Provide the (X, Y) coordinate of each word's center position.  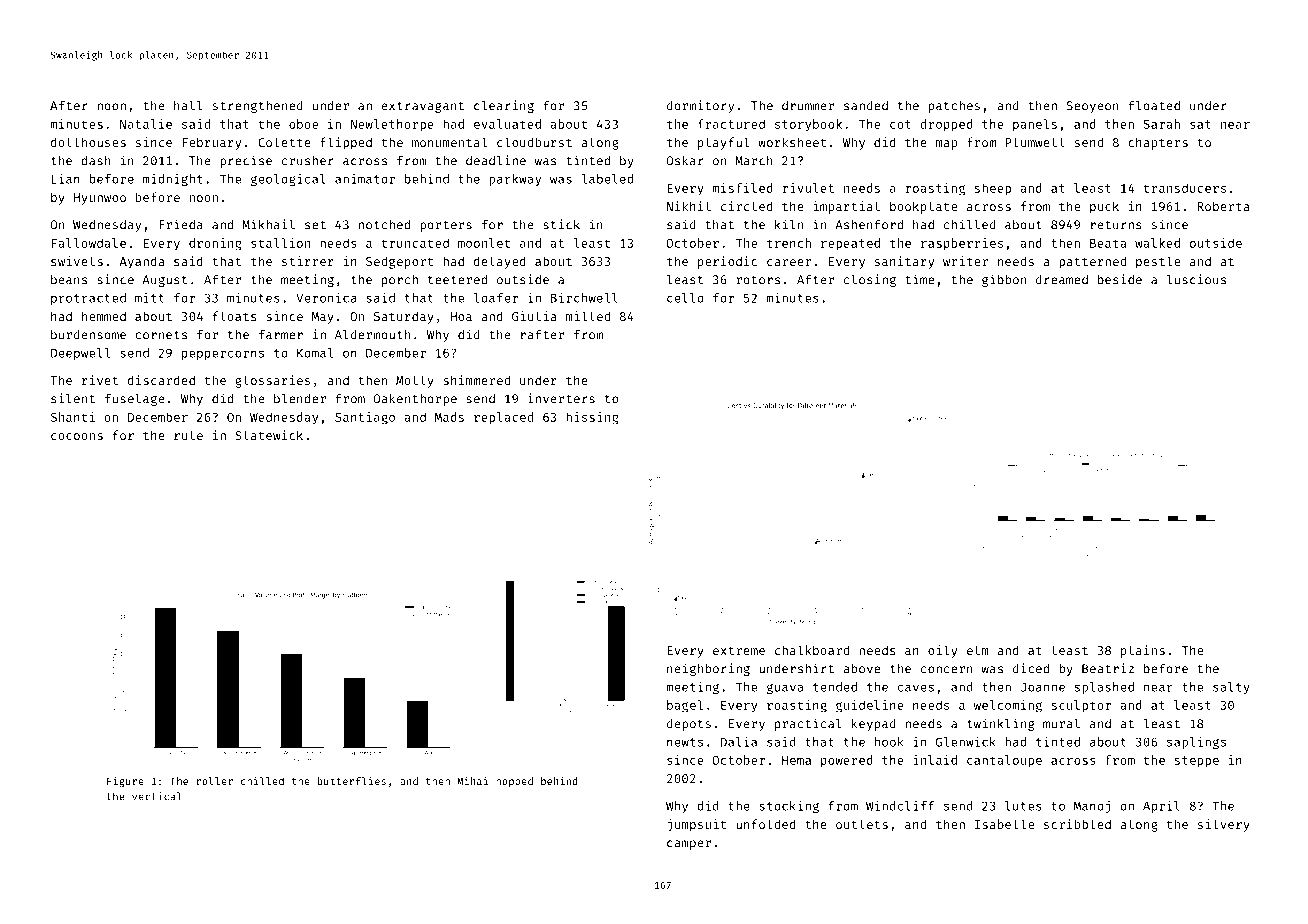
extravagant (423, 107)
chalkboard (812, 650)
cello (685, 298)
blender (300, 398)
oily (942, 651)
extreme (739, 650)
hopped (514, 782)
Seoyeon (1092, 107)
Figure (125, 782)
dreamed (1062, 280)
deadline (496, 160)
